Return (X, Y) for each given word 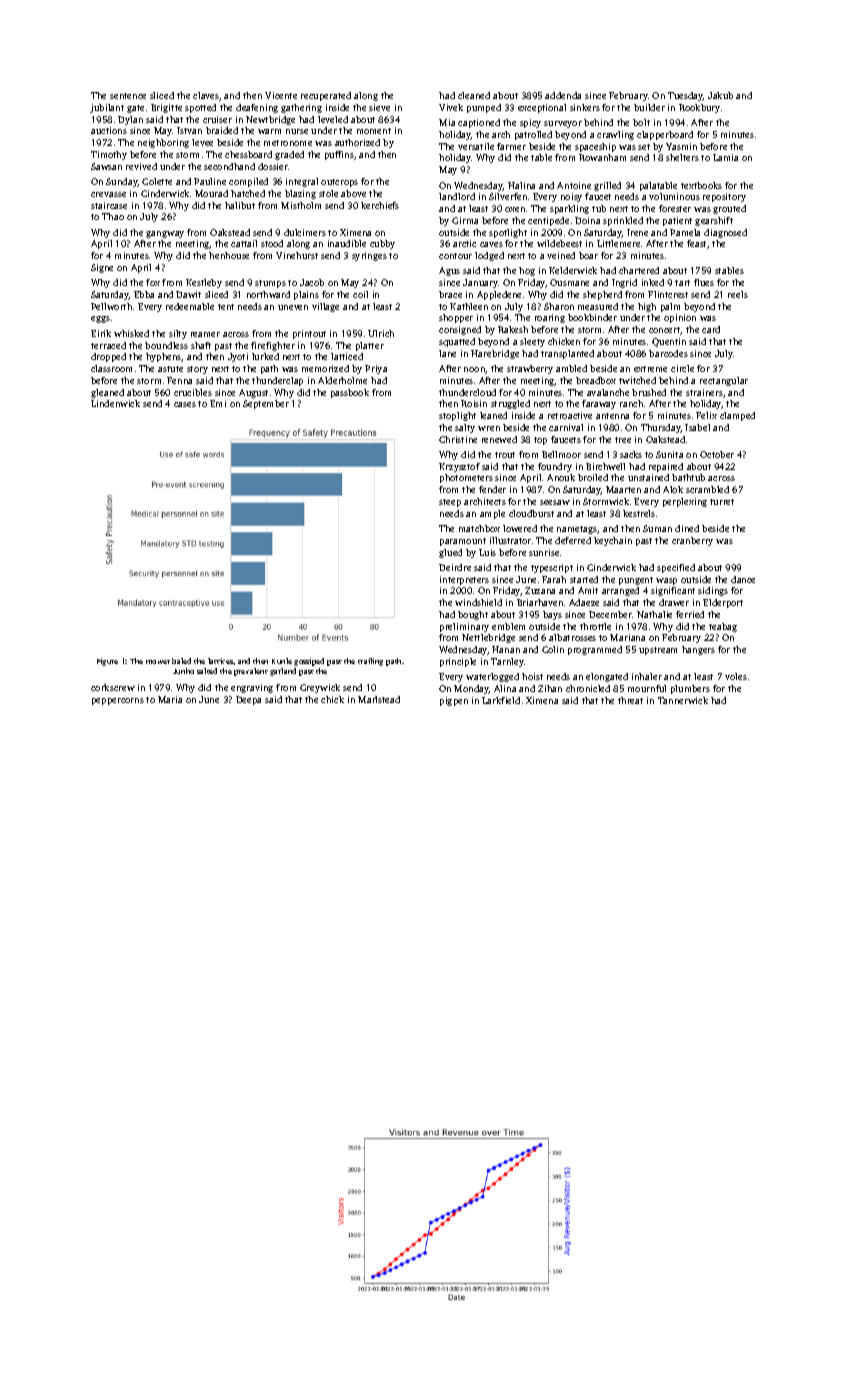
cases (185, 404)
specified (676, 568)
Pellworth (111, 306)
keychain (613, 541)
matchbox (479, 528)
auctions (109, 130)
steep (450, 503)
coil (360, 294)
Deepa (248, 700)
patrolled (533, 135)
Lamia (725, 157)
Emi (218, 403)
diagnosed (725, 233)
